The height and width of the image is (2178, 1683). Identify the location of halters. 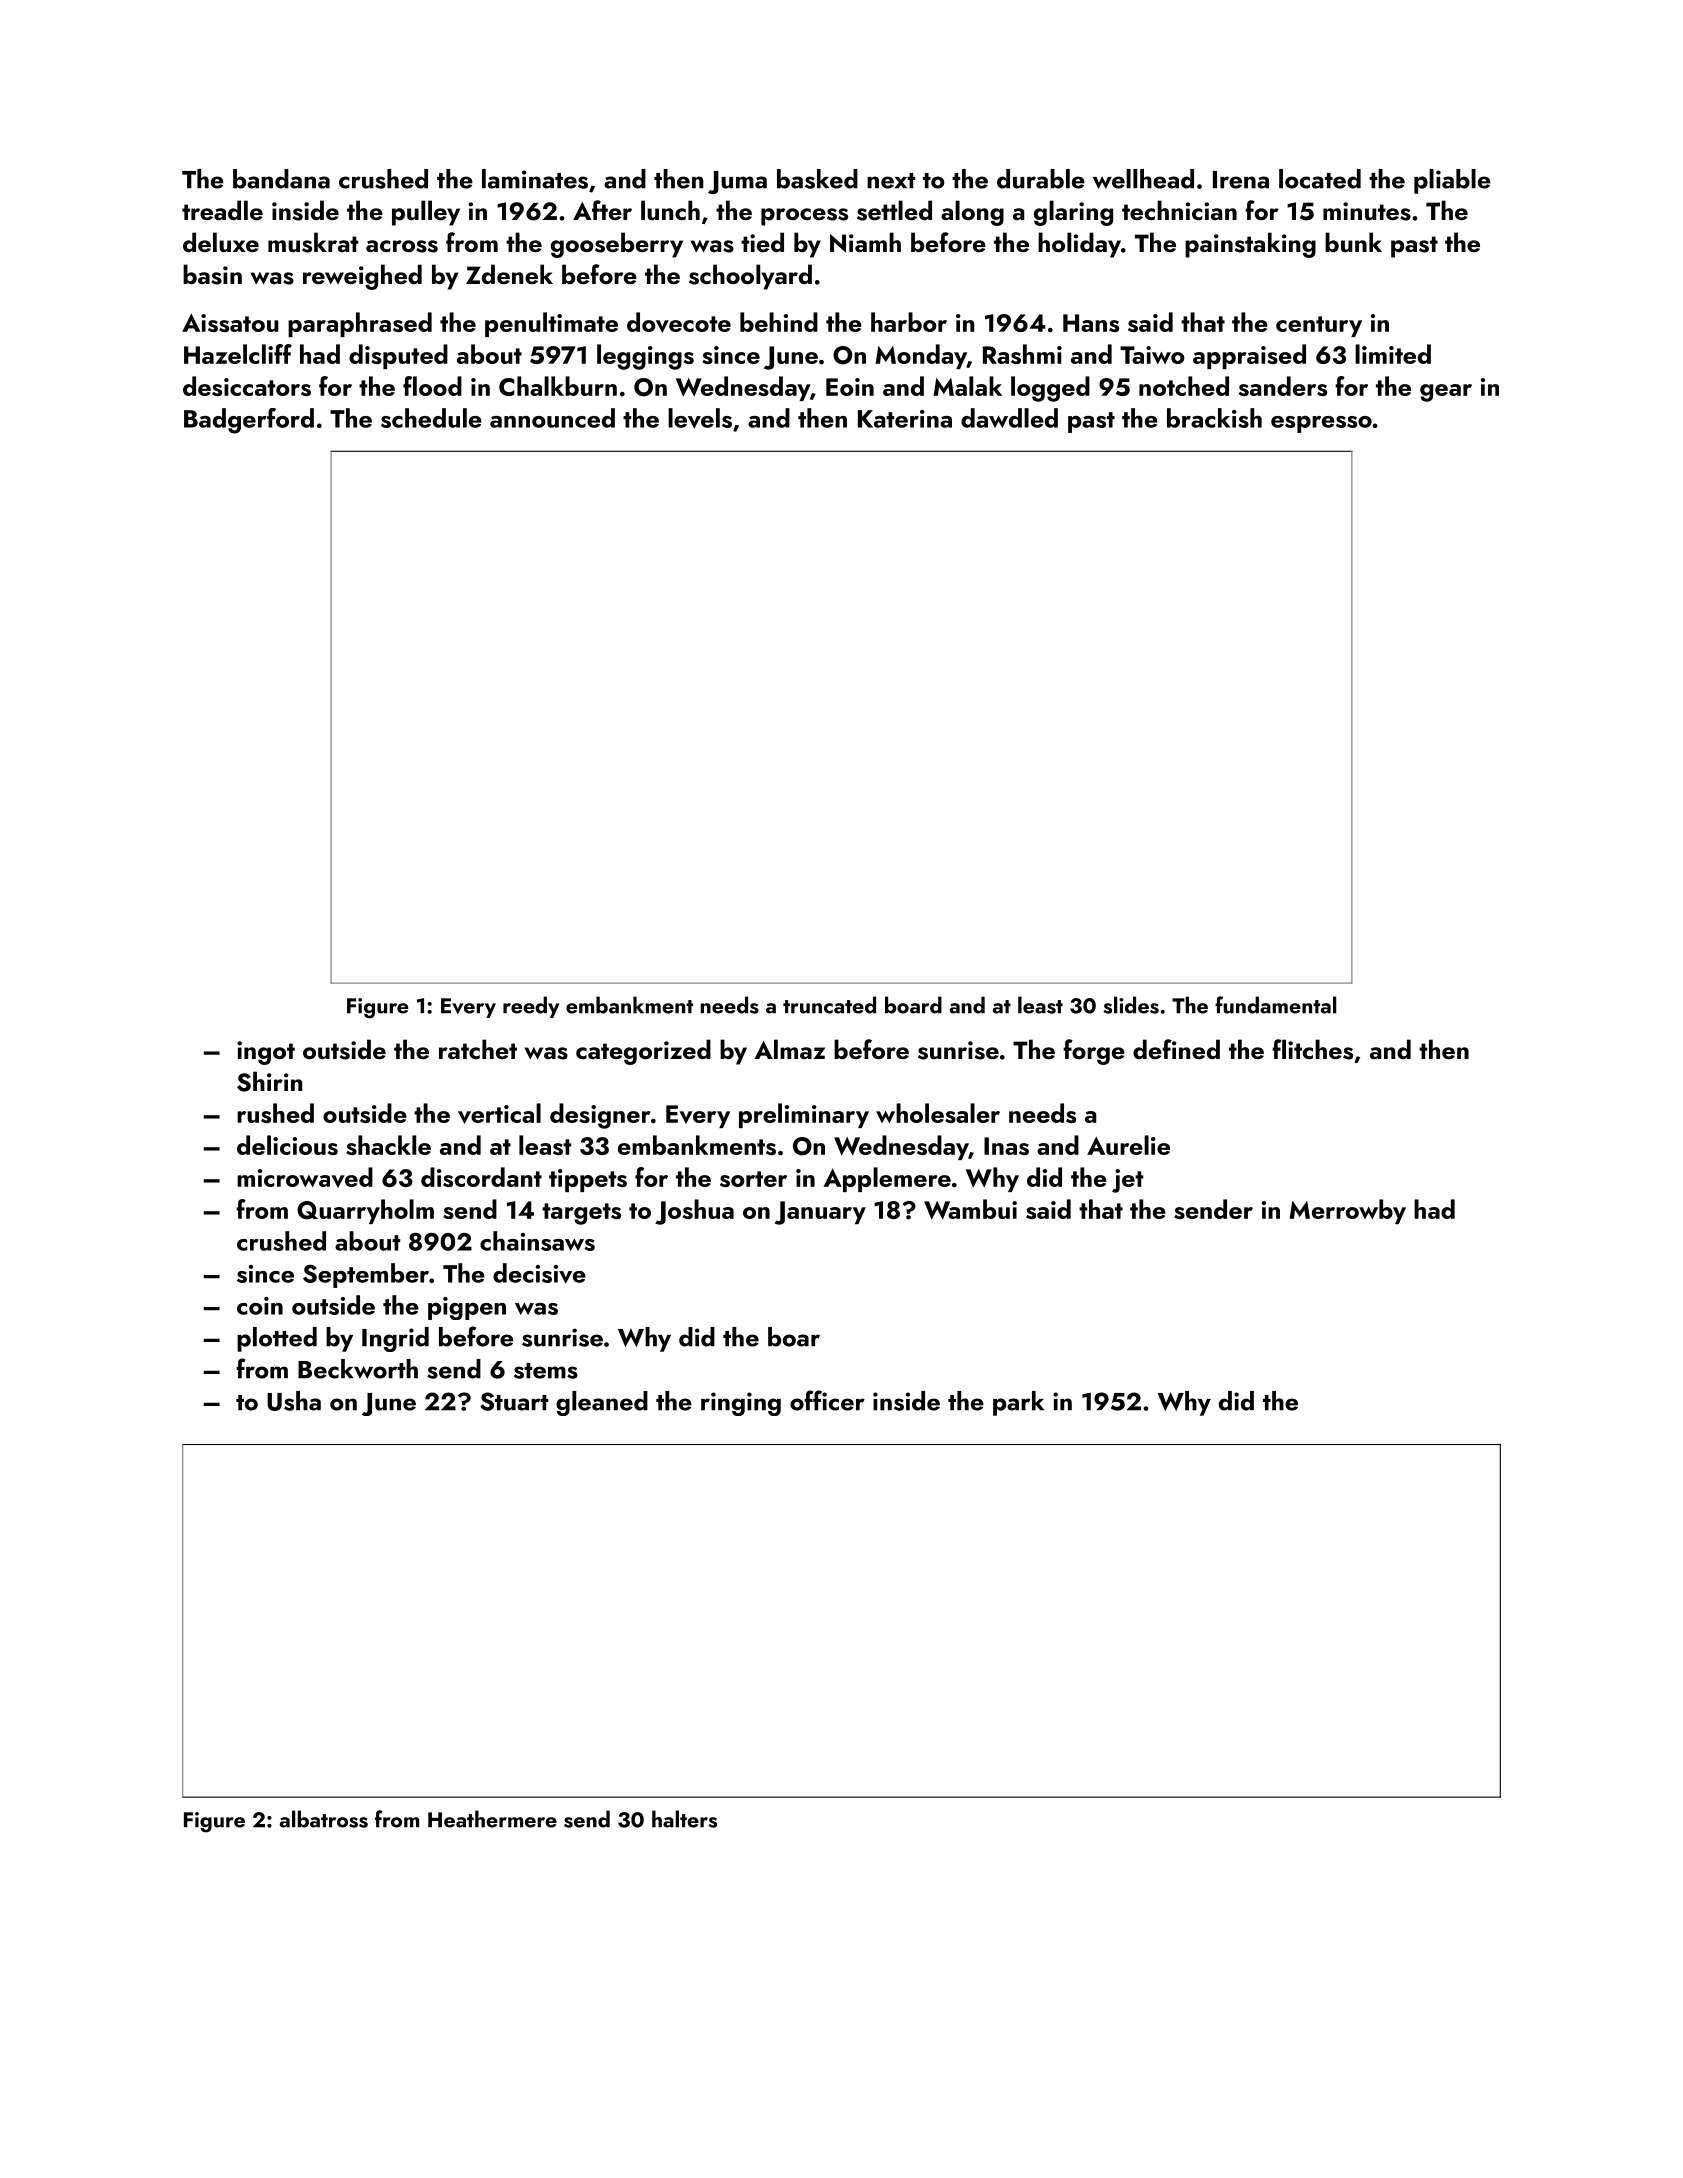
(684, 1819).
